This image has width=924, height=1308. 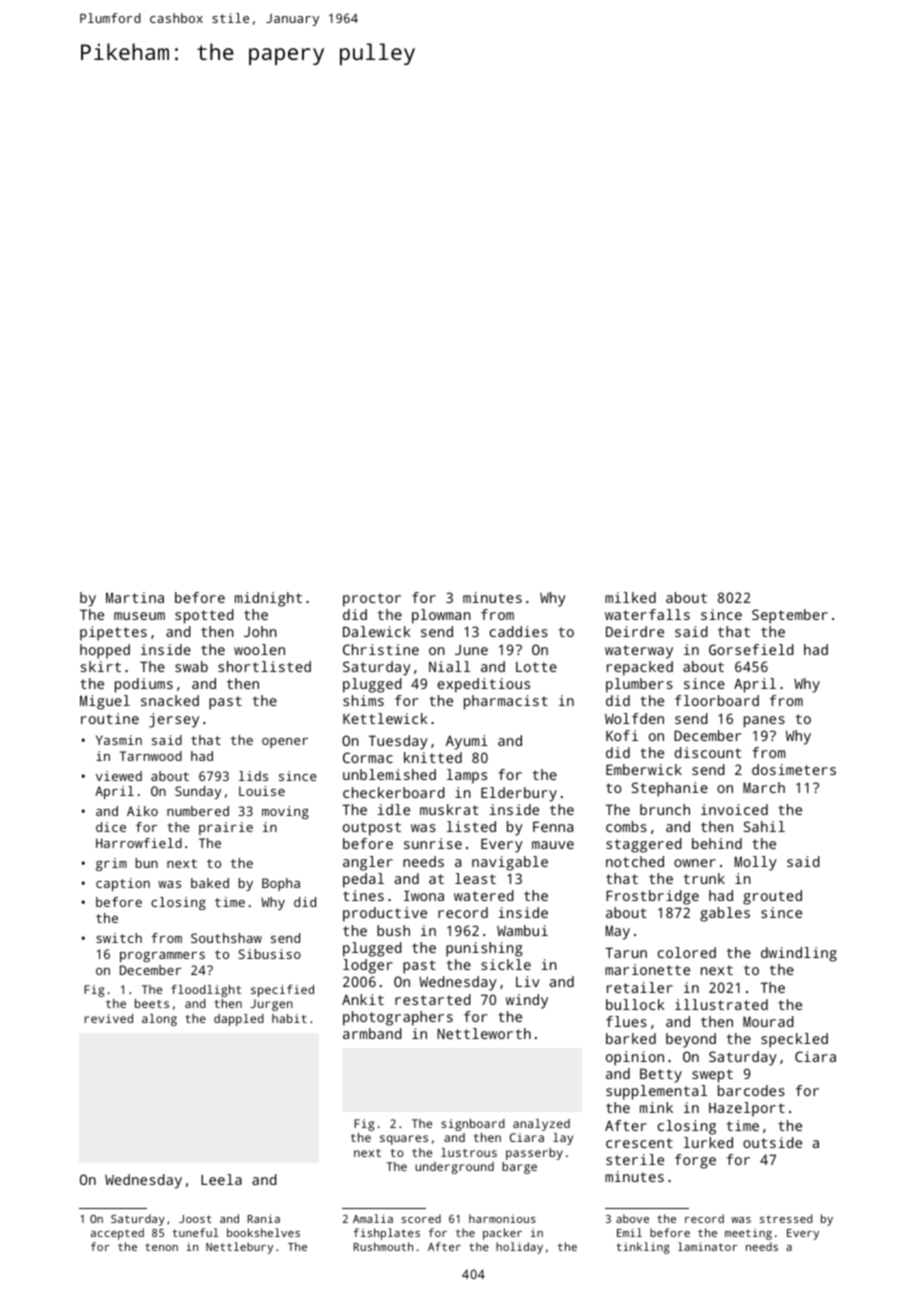 I want to click on holiday, so click(x=519, y=1248).
